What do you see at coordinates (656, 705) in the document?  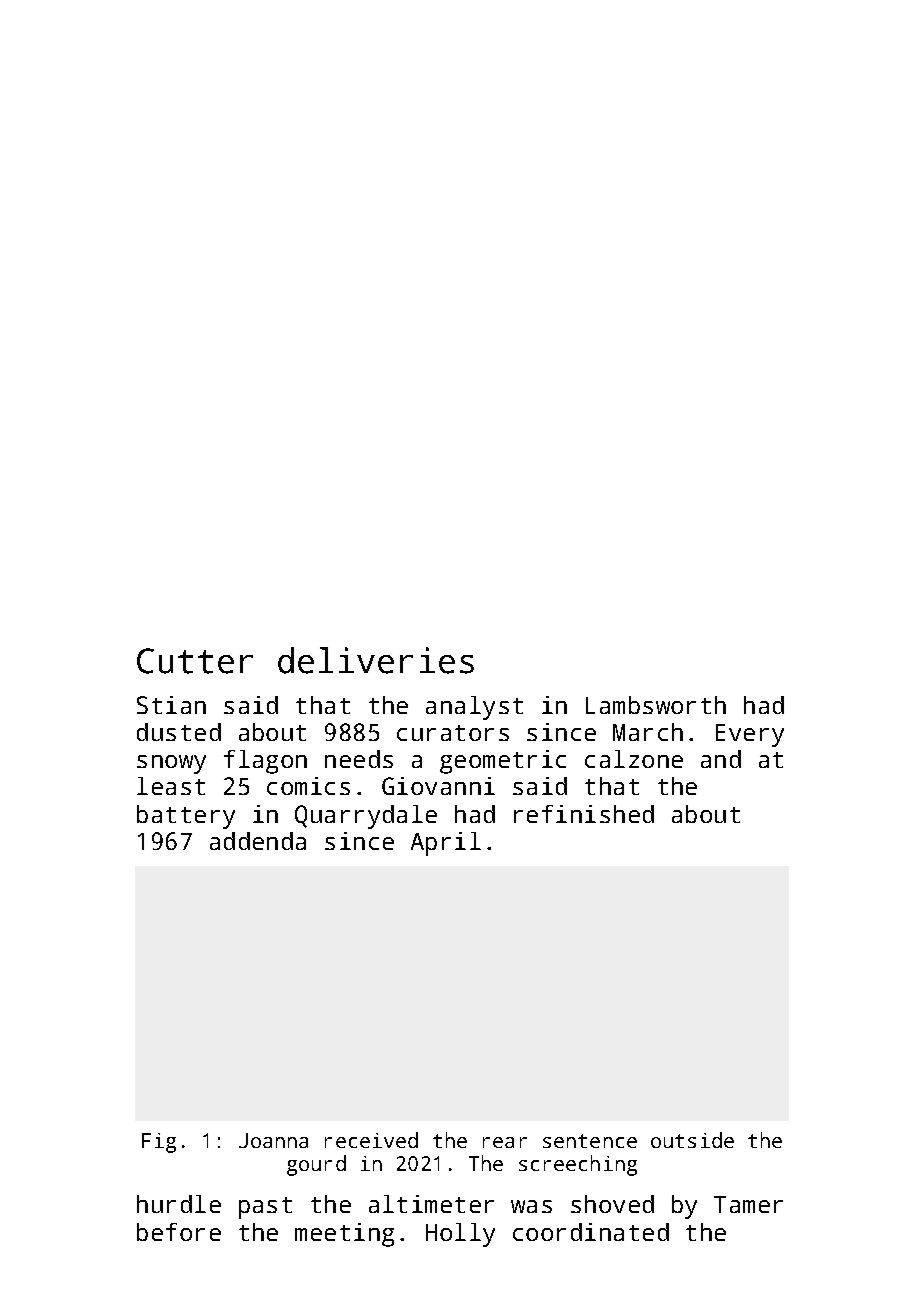 I see `Lambsworth` at bounding box center [656, 705].
